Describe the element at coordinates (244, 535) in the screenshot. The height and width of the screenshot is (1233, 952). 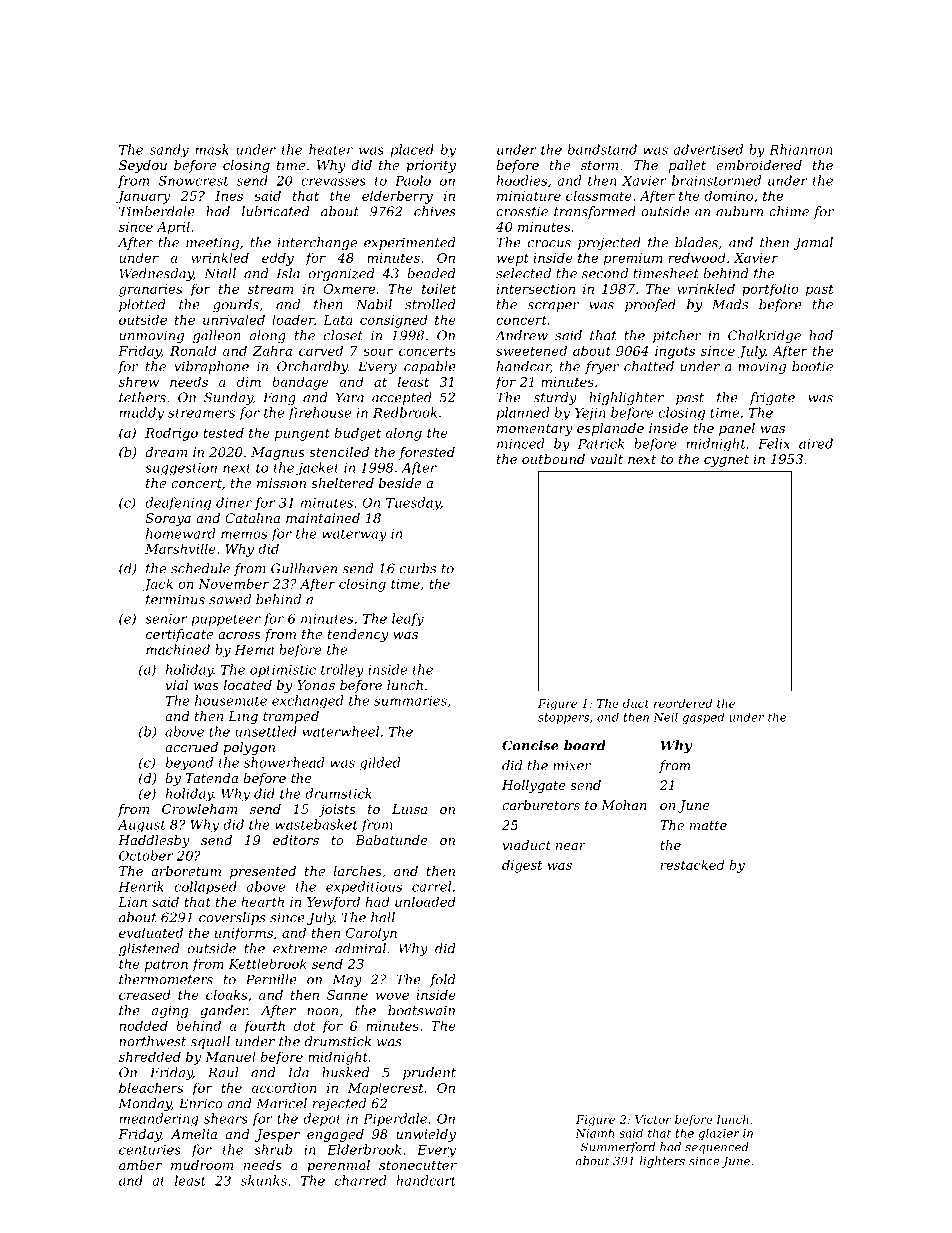
I see `memos` at that location.
